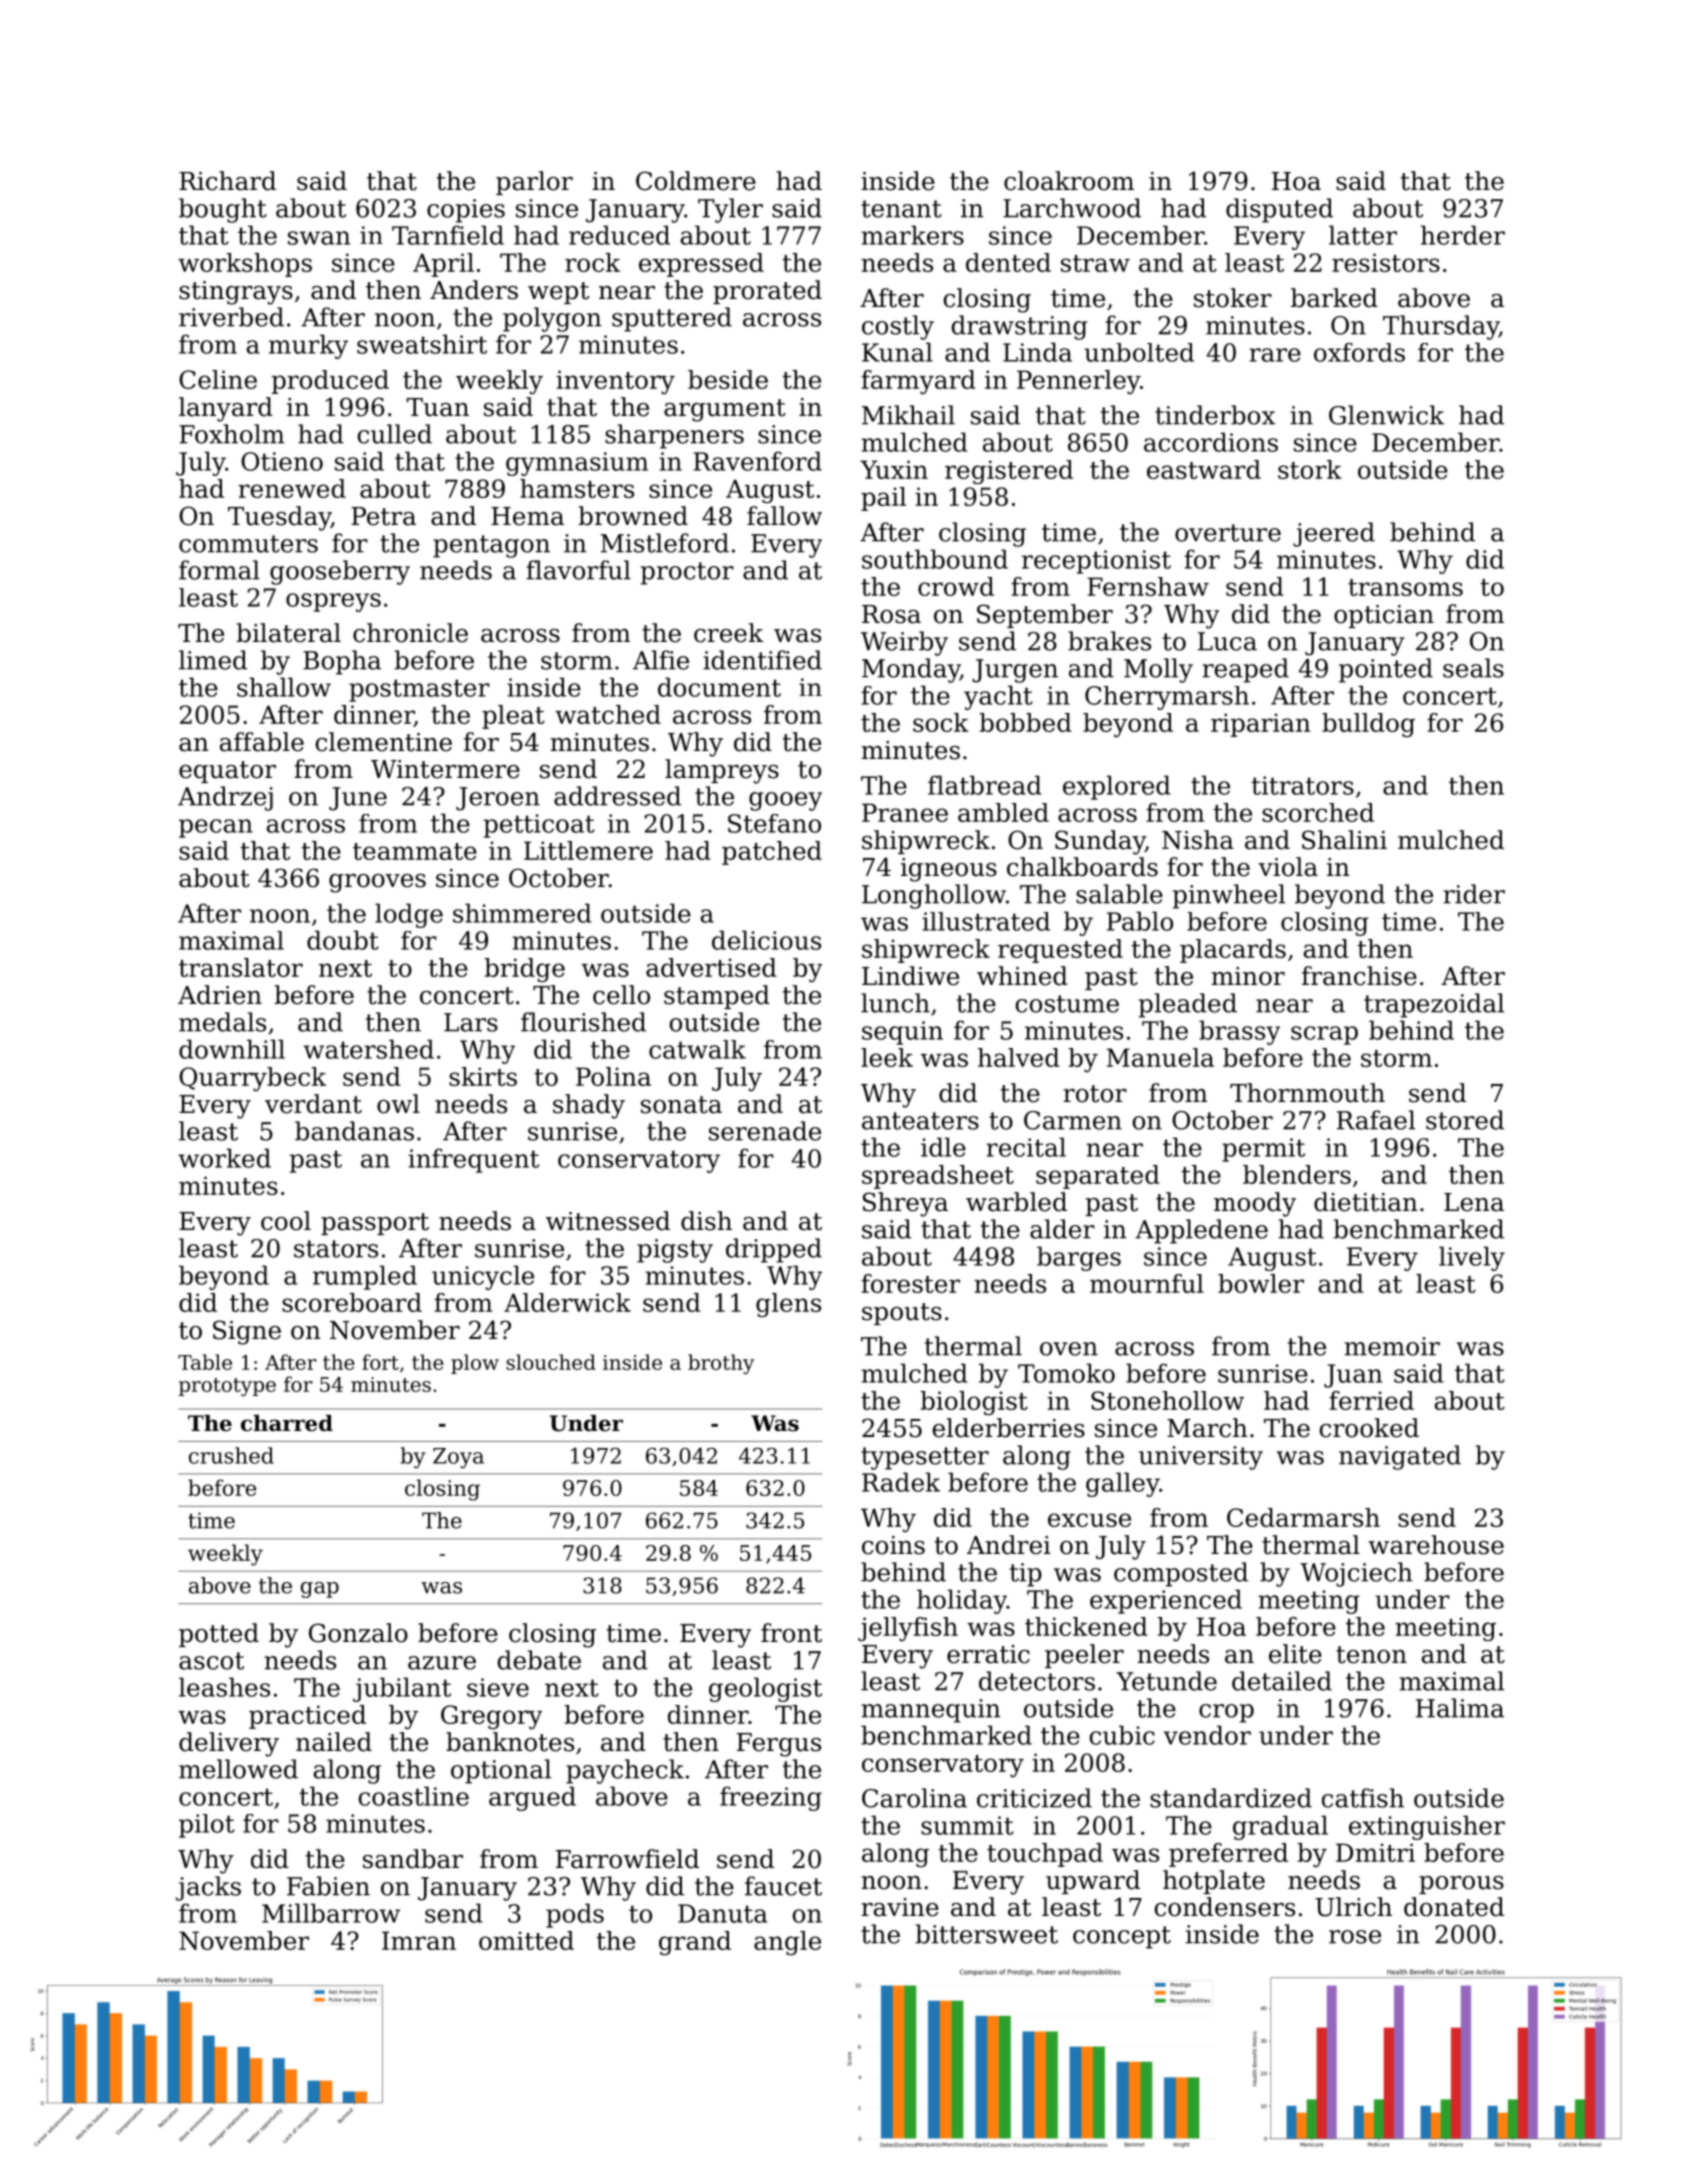 This screenshot has height=2178, width=1683. Describe the element at coordinates (1201, 1458) in the screenshot. I see `university` at that location.
